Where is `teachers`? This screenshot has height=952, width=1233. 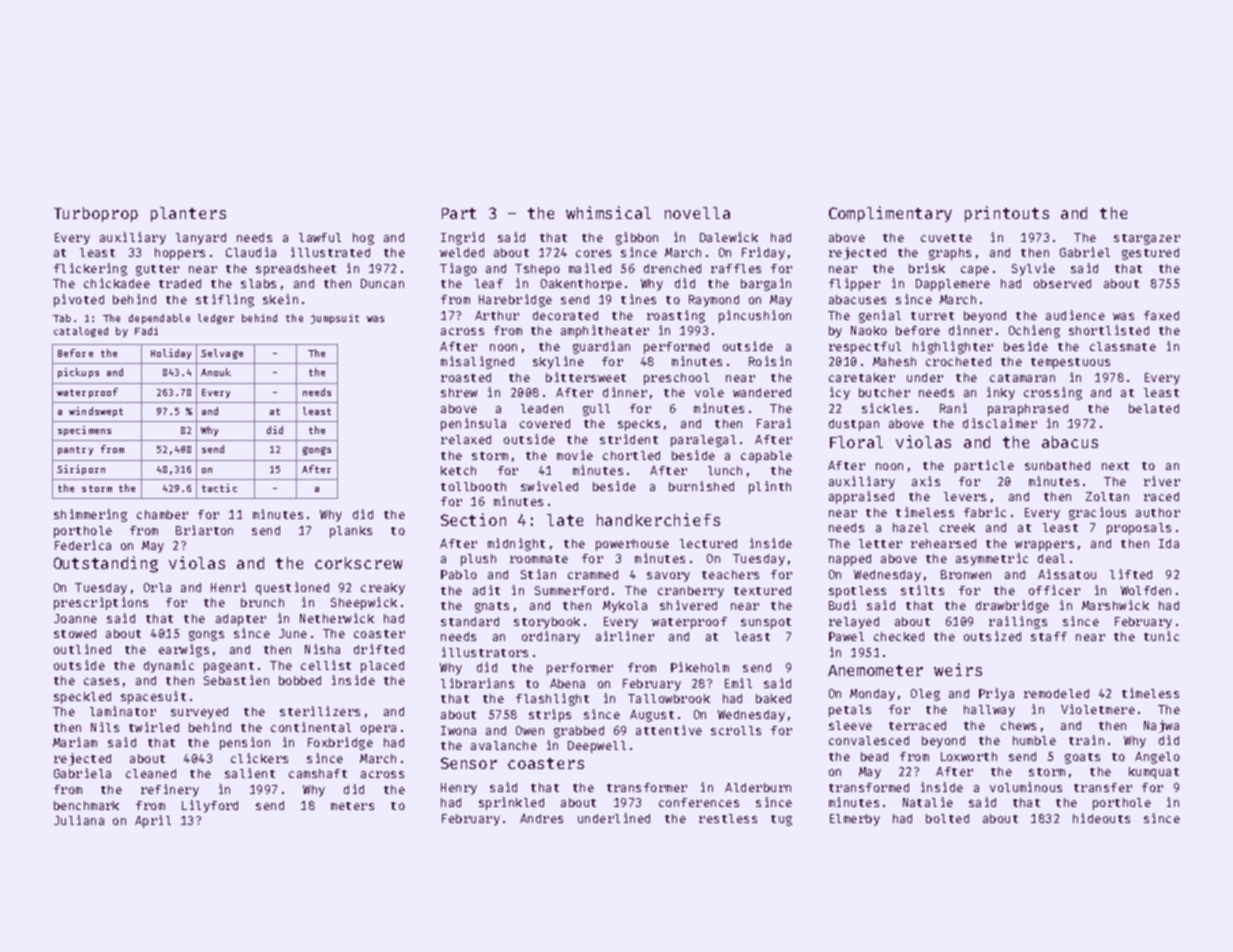 teachers is located at coordinates (730, 574).
